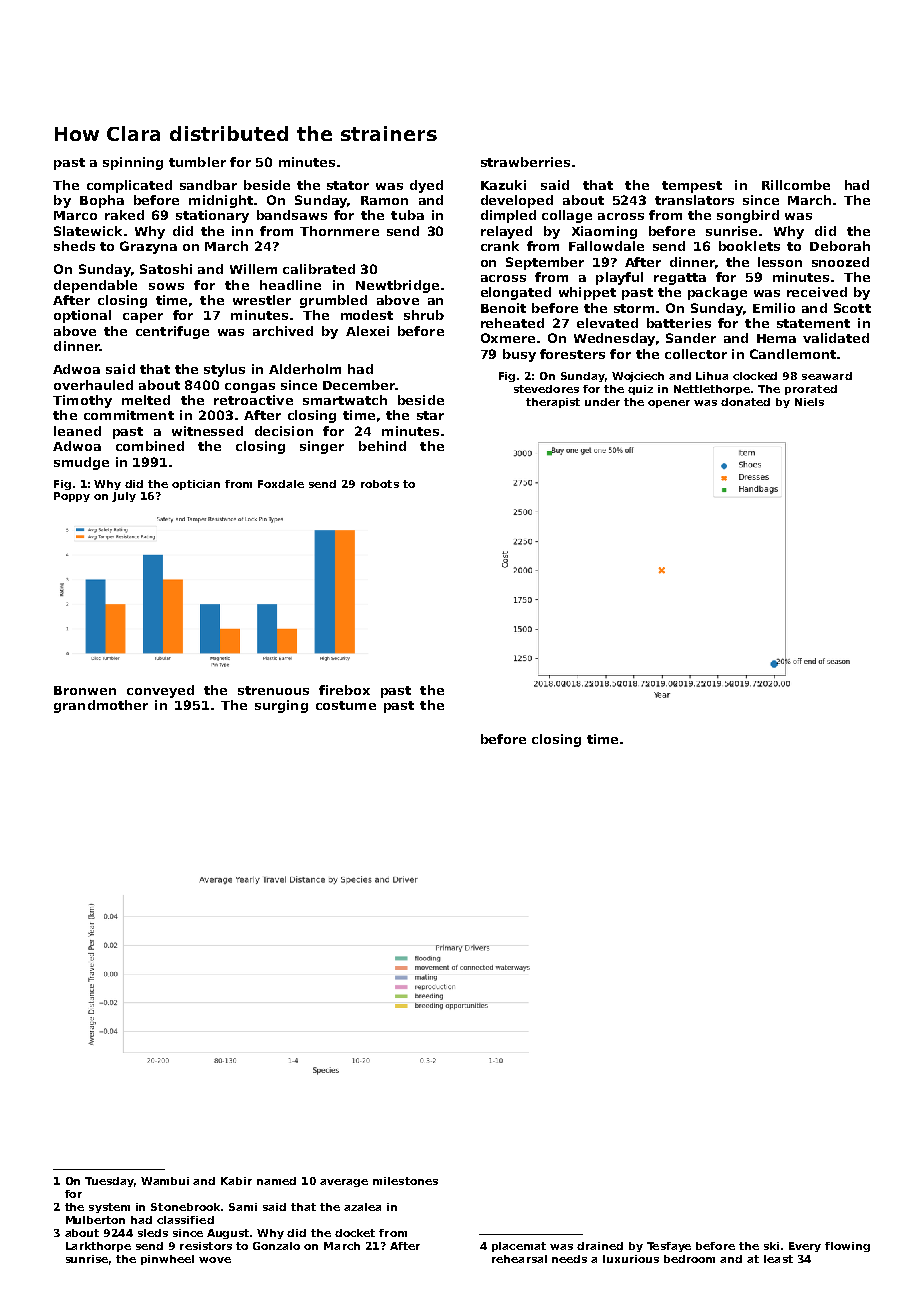 Image resolution: width=924 pixels, height=1308 pixels. Describe the element at coordinates (344, 690) in the document. I see `firebox` at that location.
